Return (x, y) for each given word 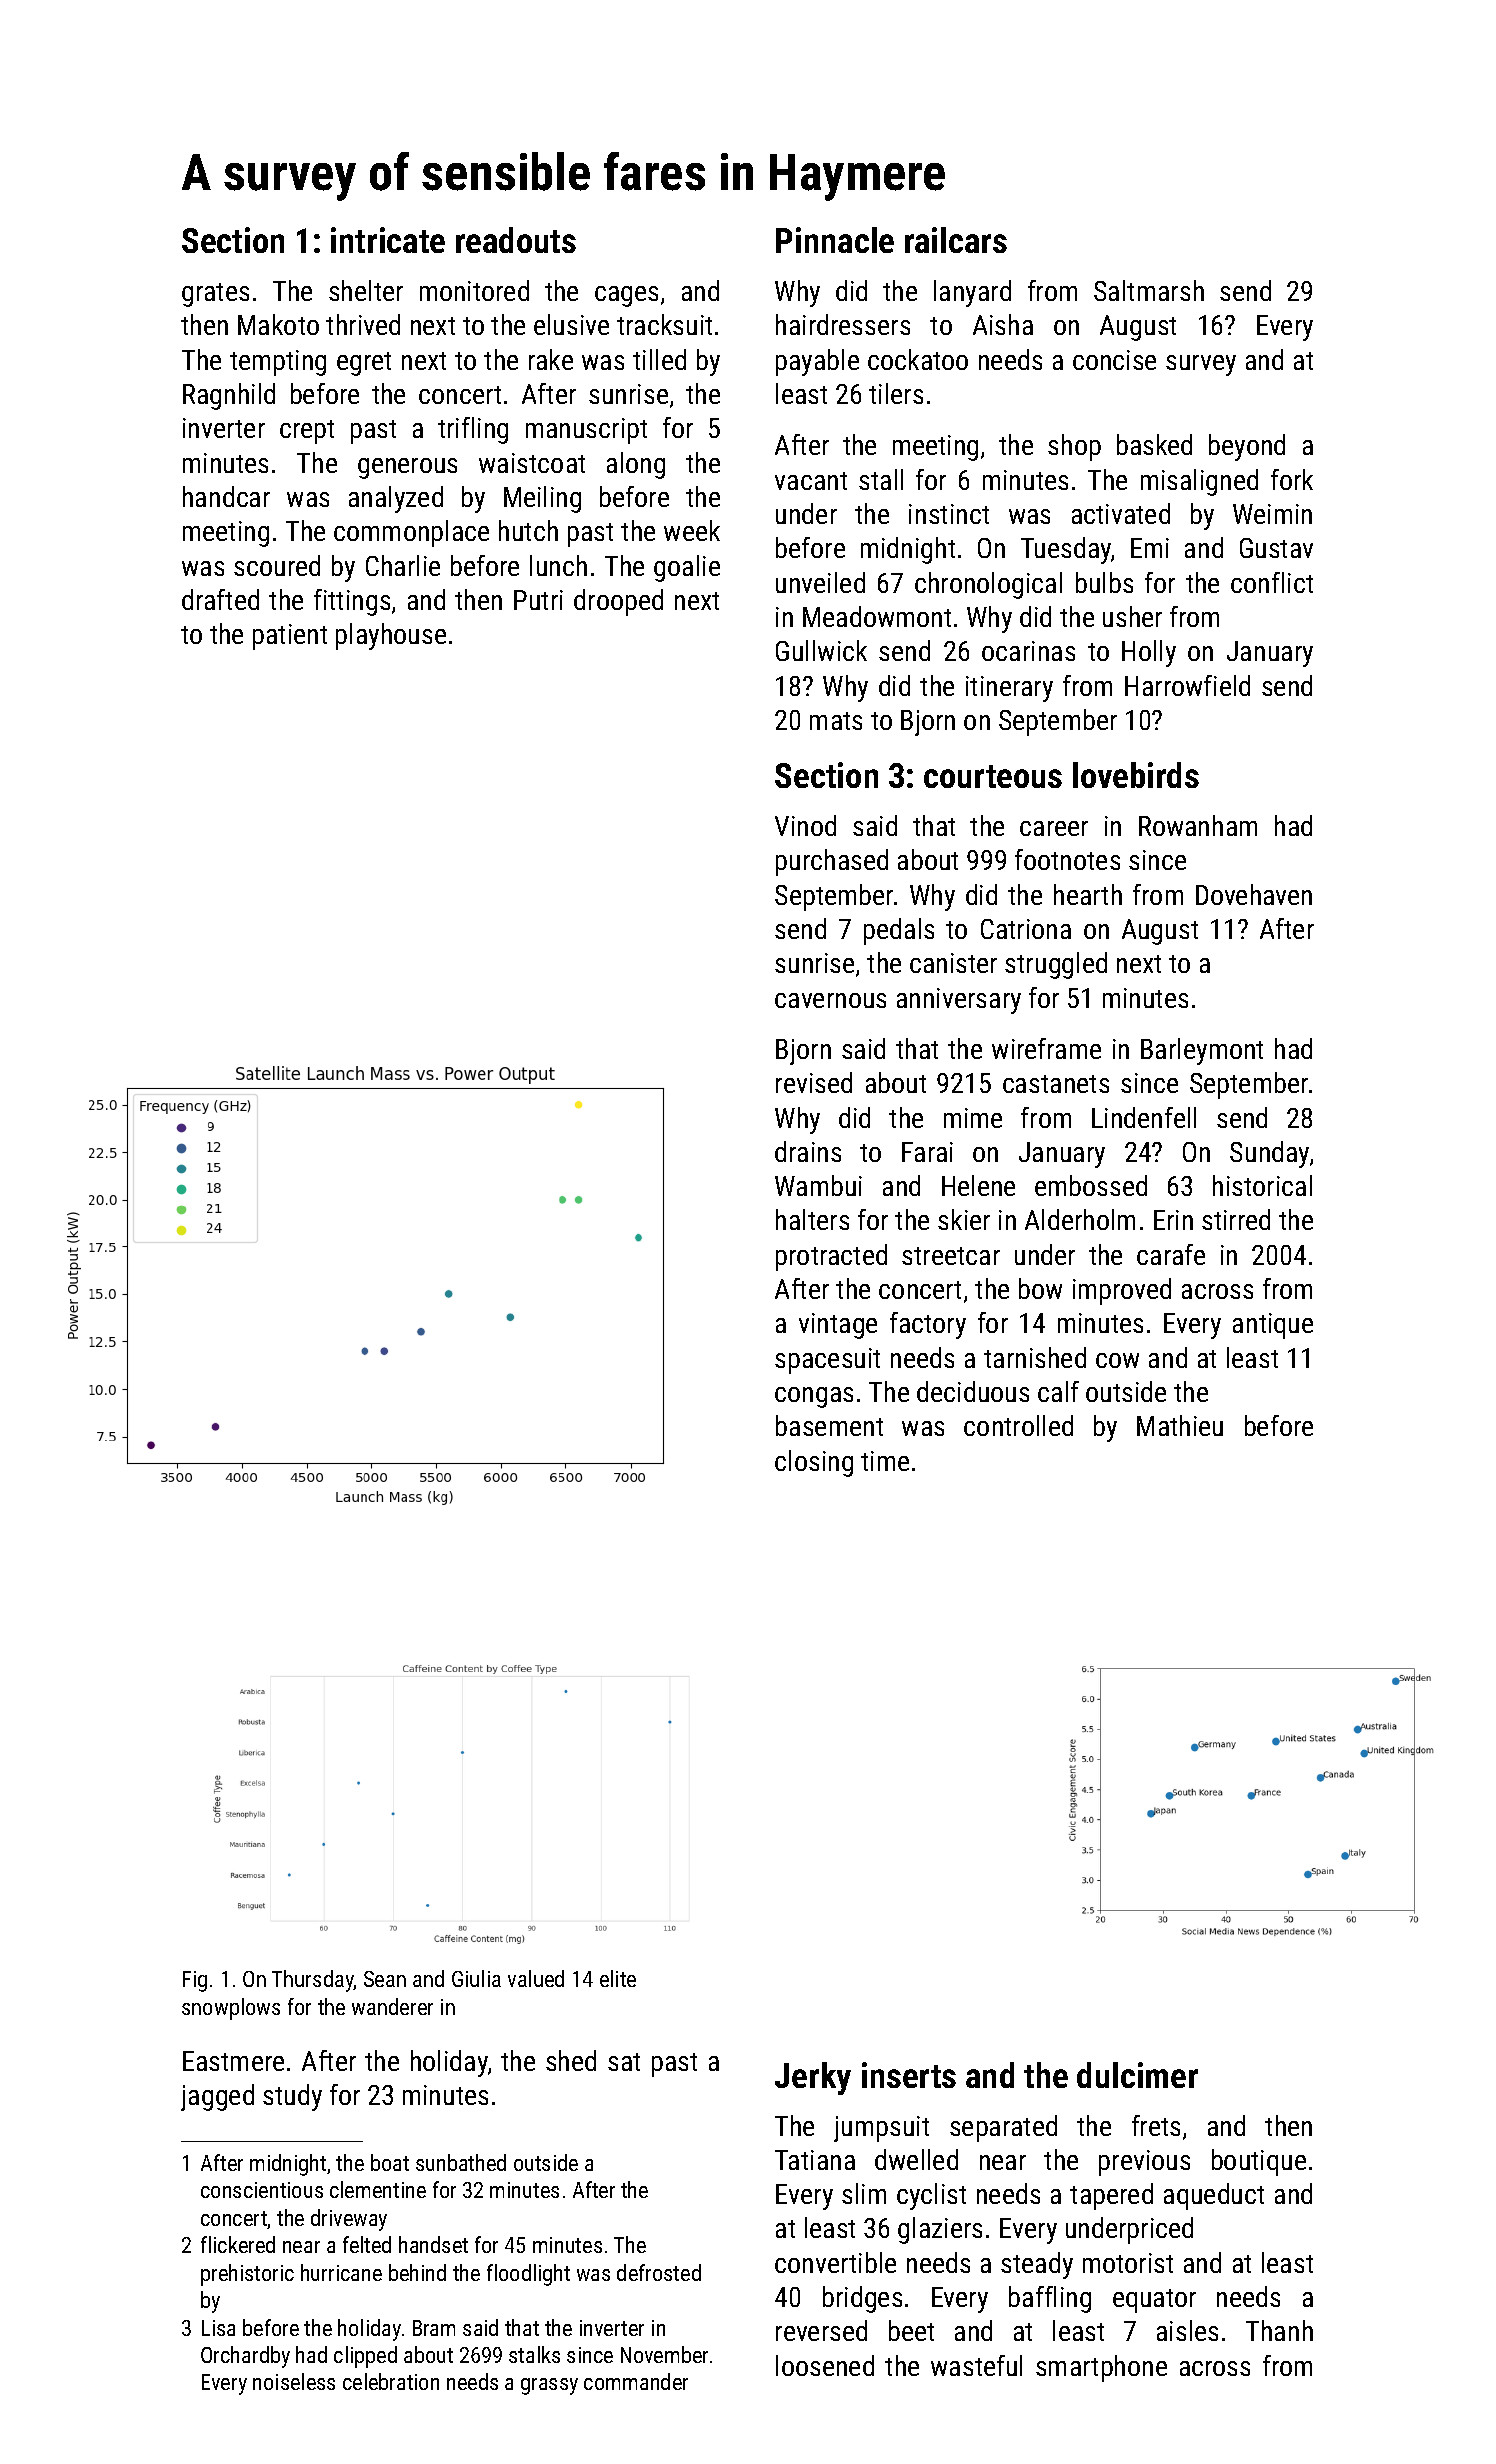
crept (307, 432)
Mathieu (1180, 1425)
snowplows (231, 2009)
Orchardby (245, 2357)
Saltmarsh (1149, 290)
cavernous (830, 1000)
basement (829, 1425)
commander (636, 2381)
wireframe (1046, 1048)
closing (814, 1463)
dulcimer (1137, 2075)
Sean (385, 1979)
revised (814, 1082)
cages (626, 296)
